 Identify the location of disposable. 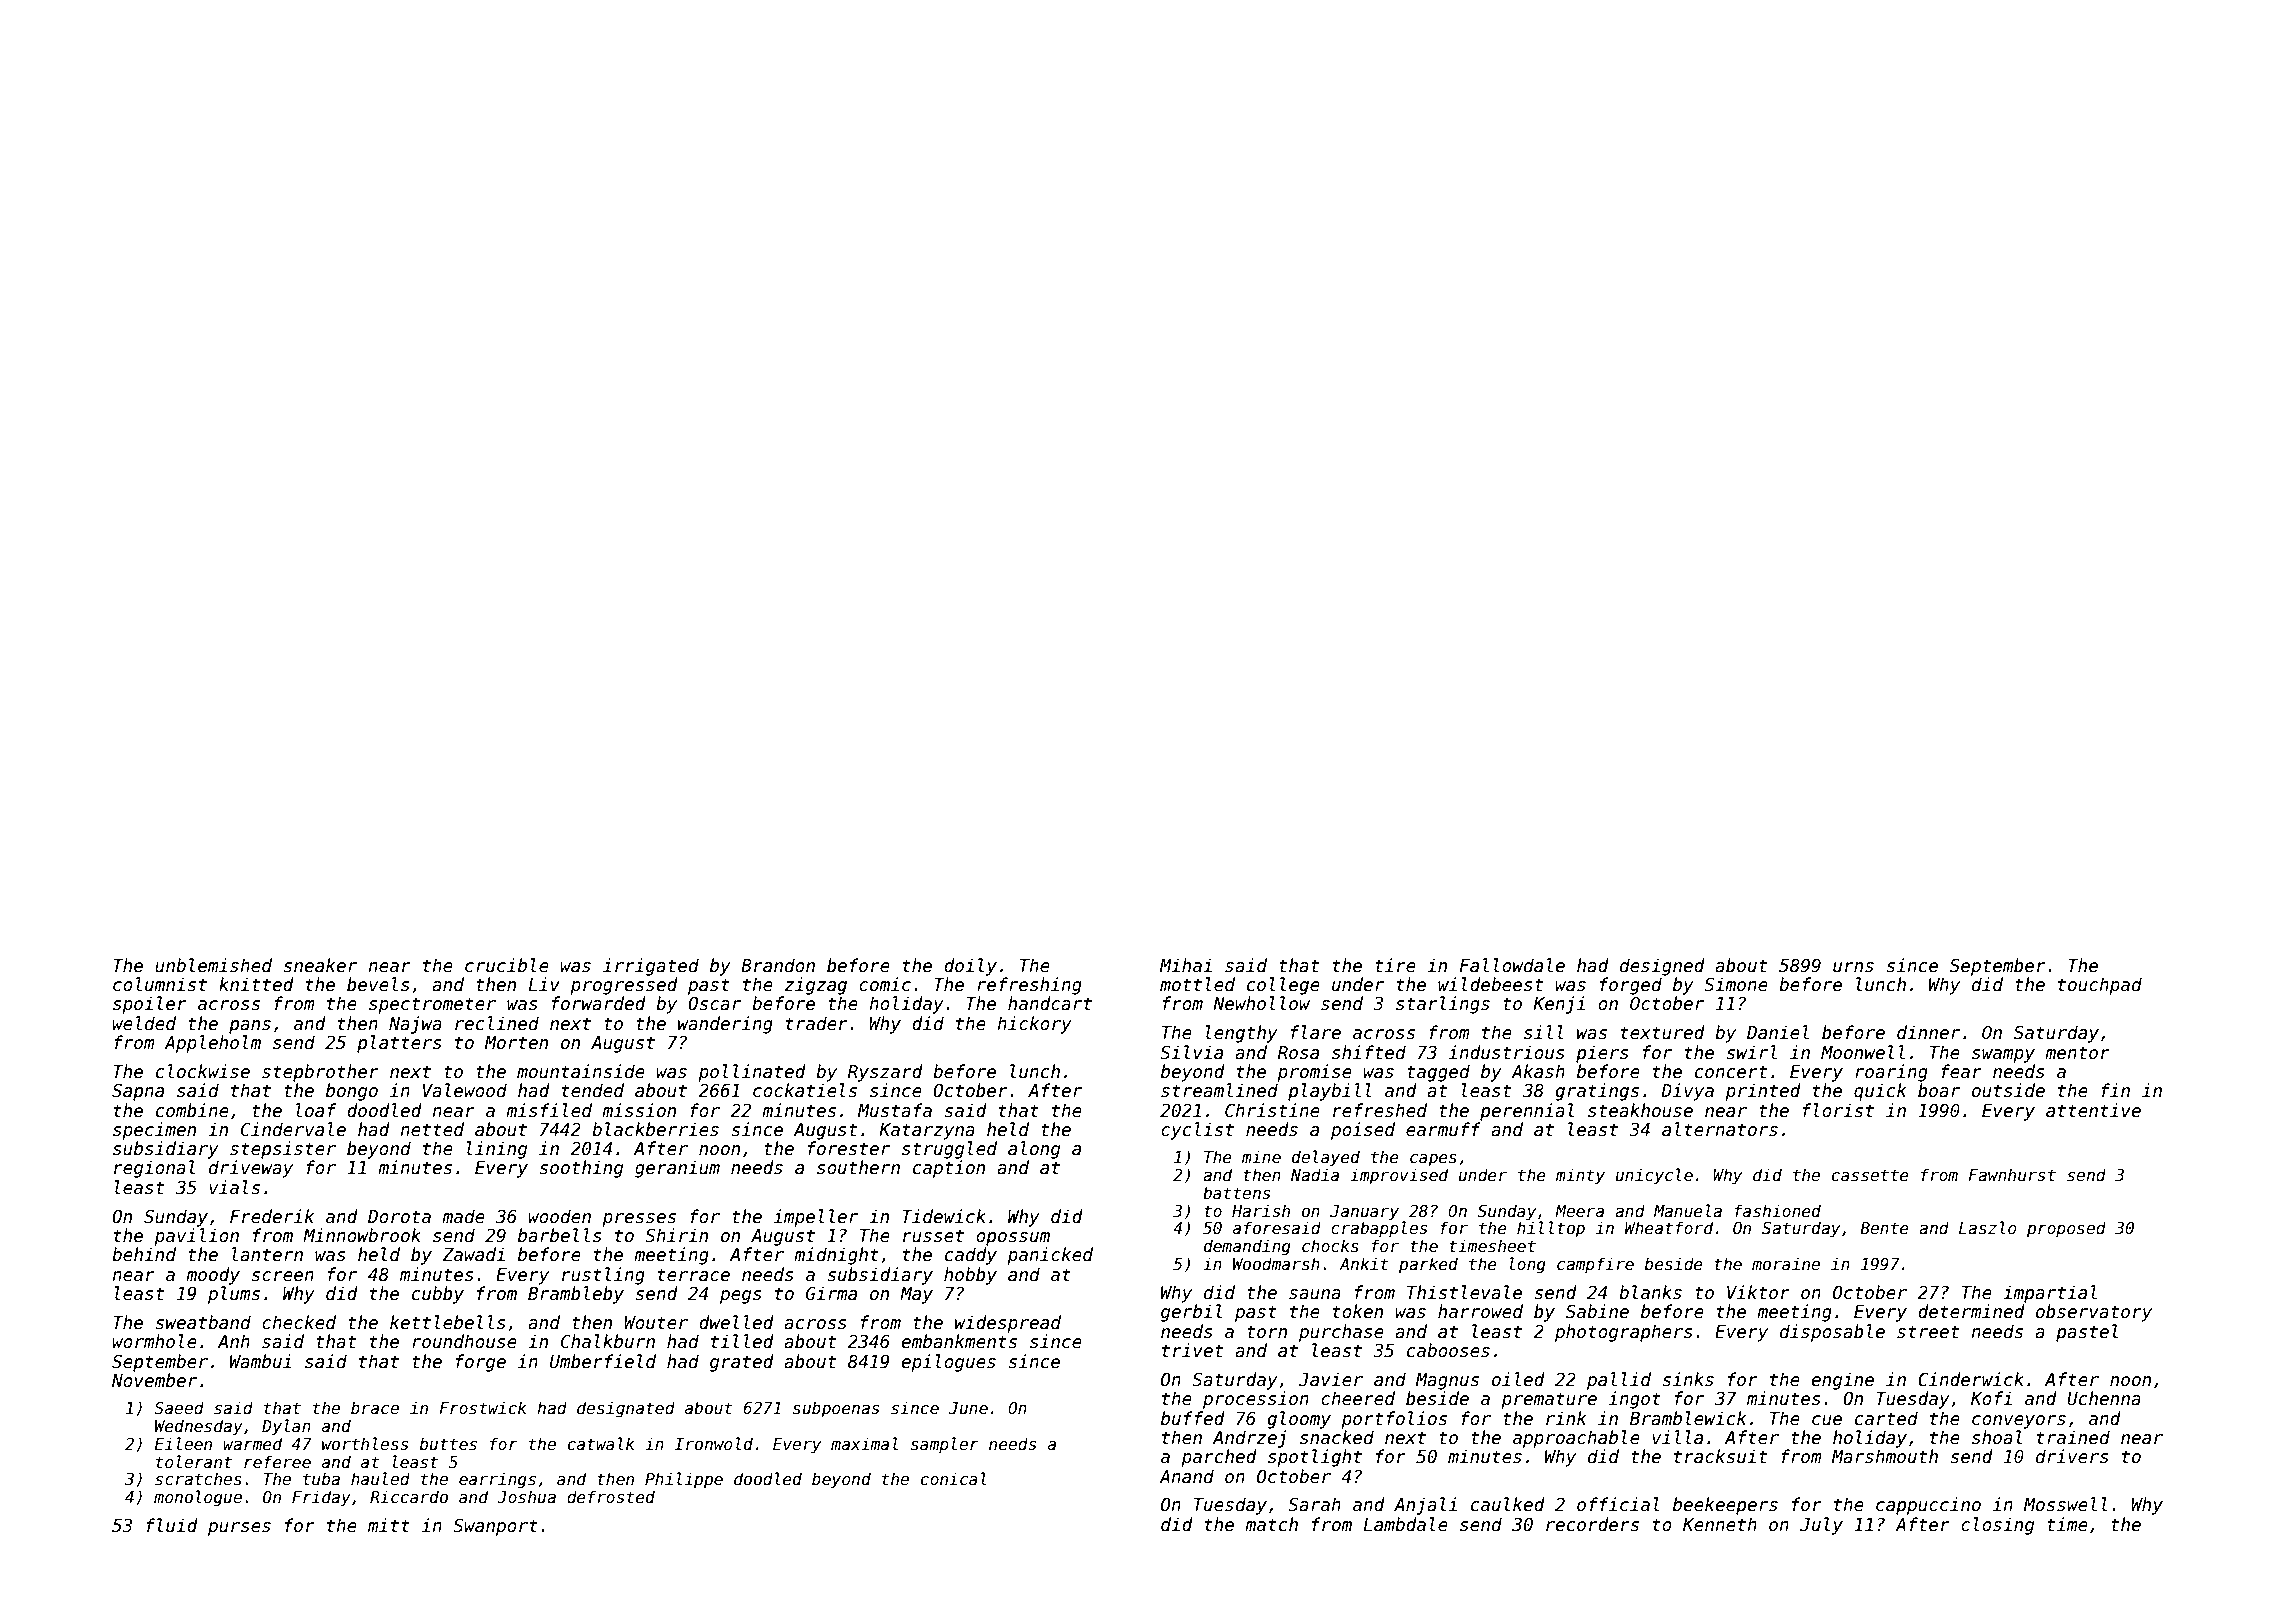
(1832, 1333).
